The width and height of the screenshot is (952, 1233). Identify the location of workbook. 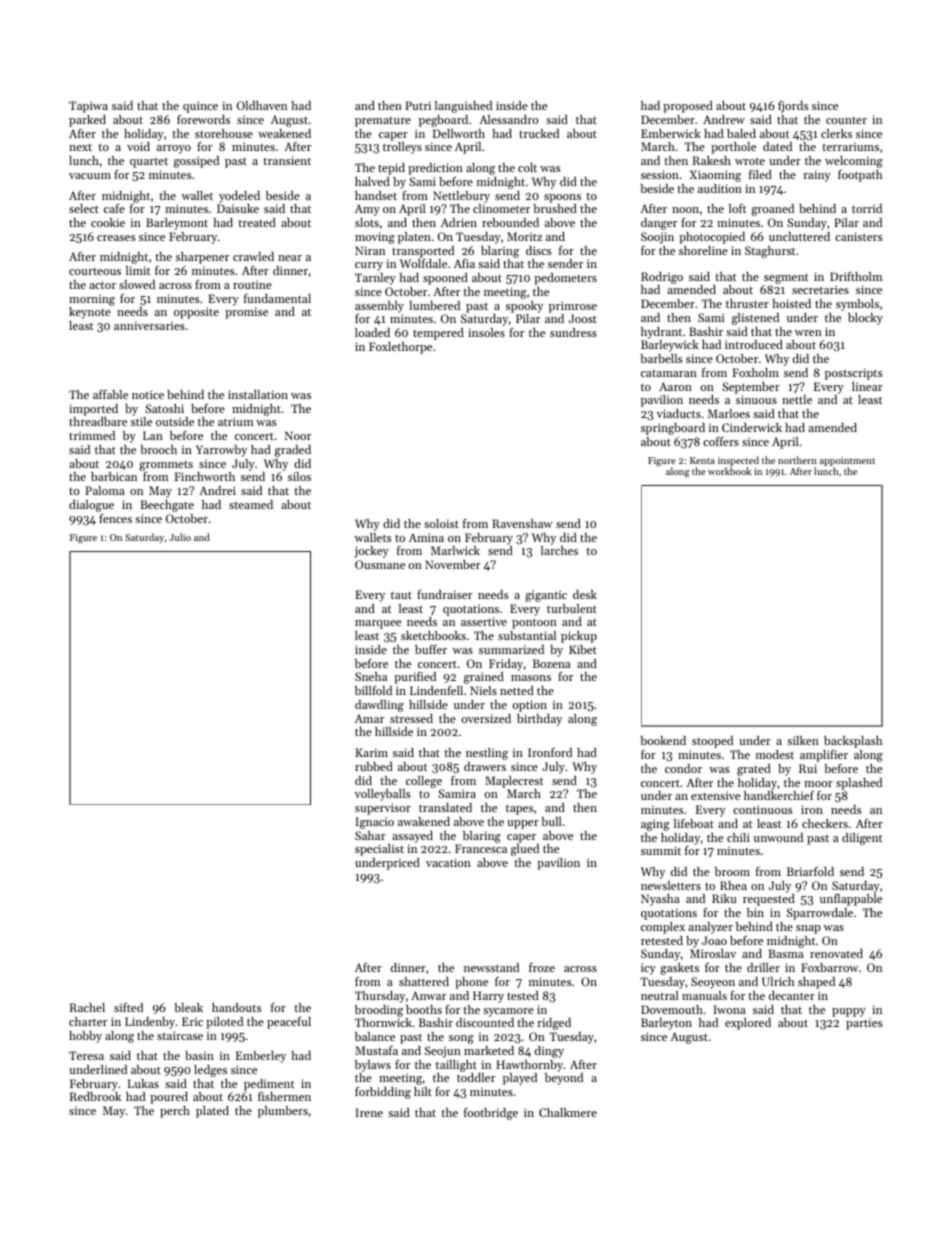
(729, 471).
